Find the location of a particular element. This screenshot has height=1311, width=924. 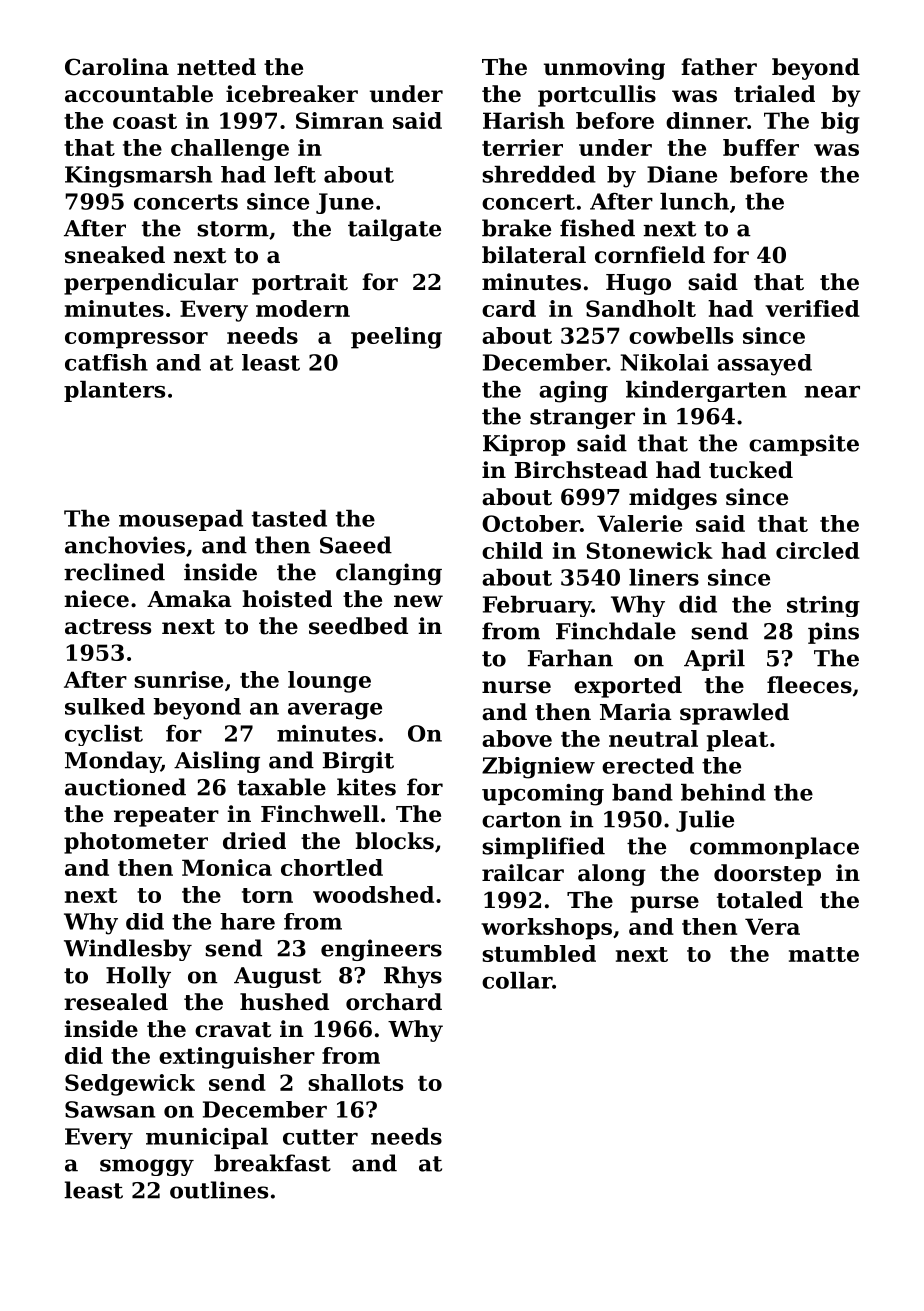

coast is located at coordinates (145, 121).
